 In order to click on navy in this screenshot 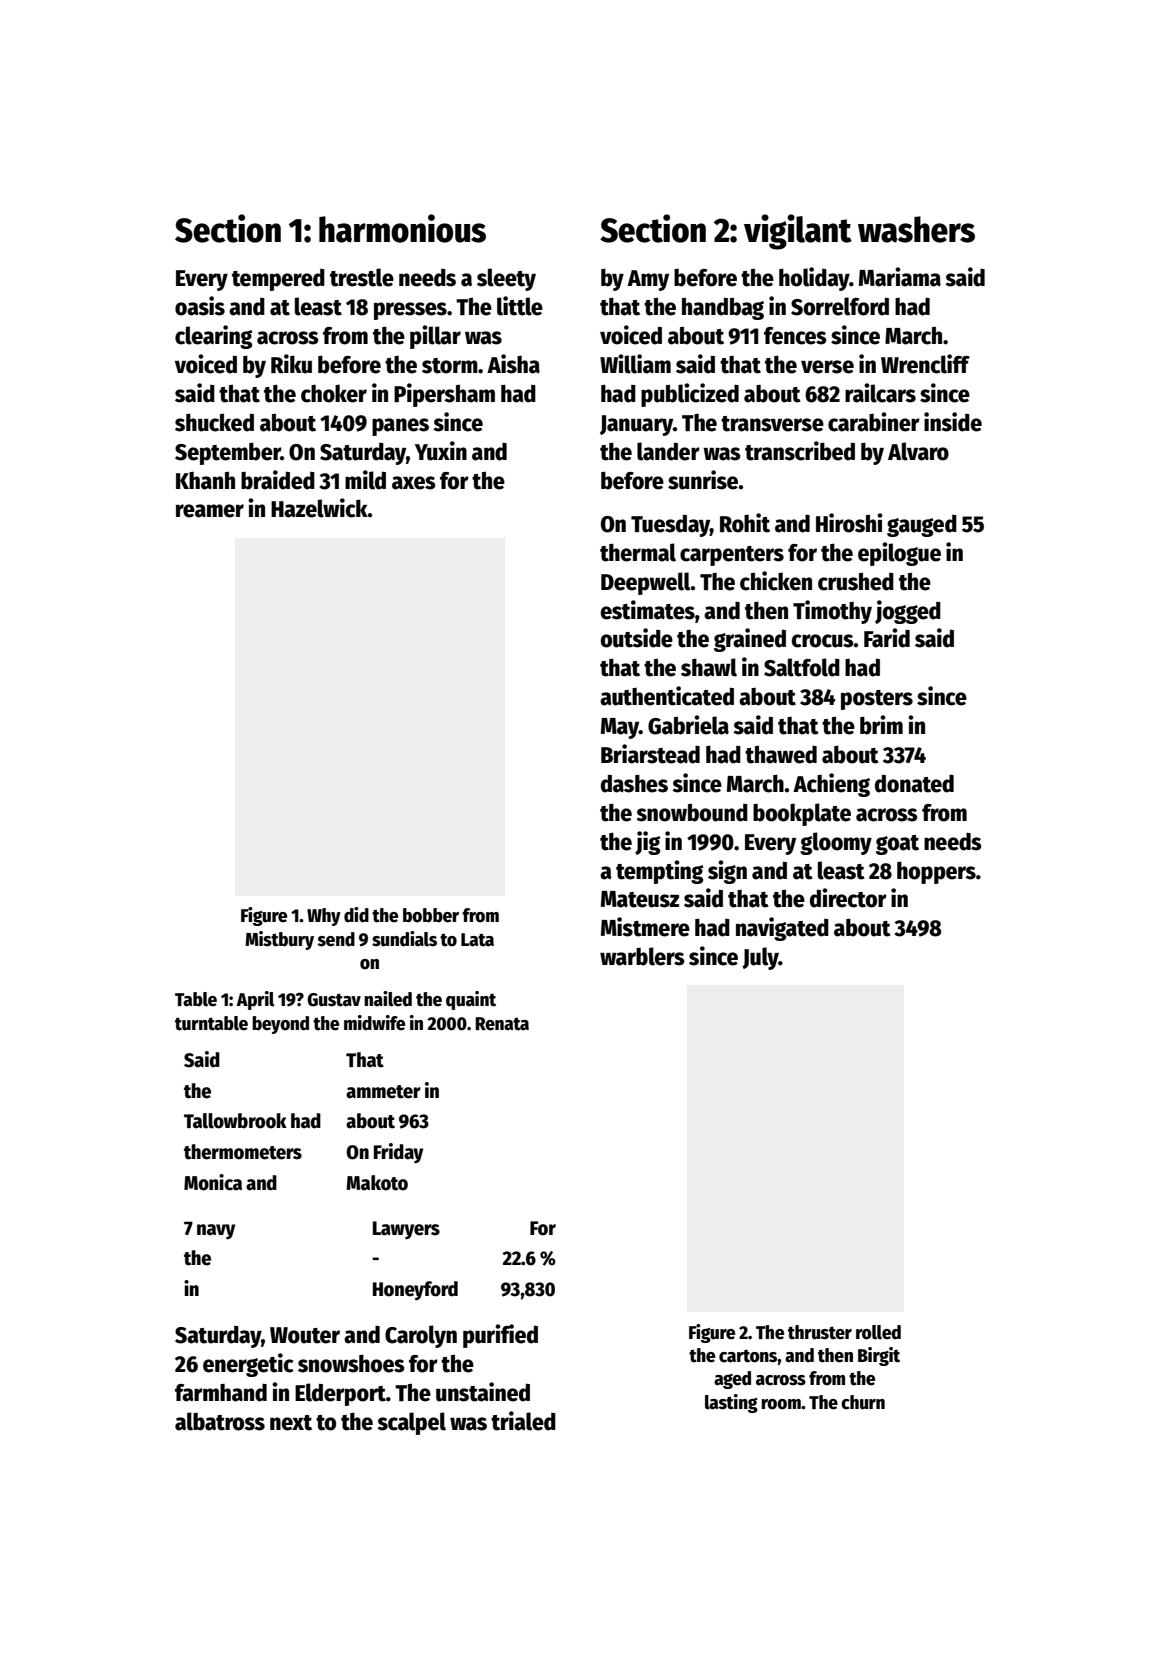, I will do `click(216, 1232)`.
